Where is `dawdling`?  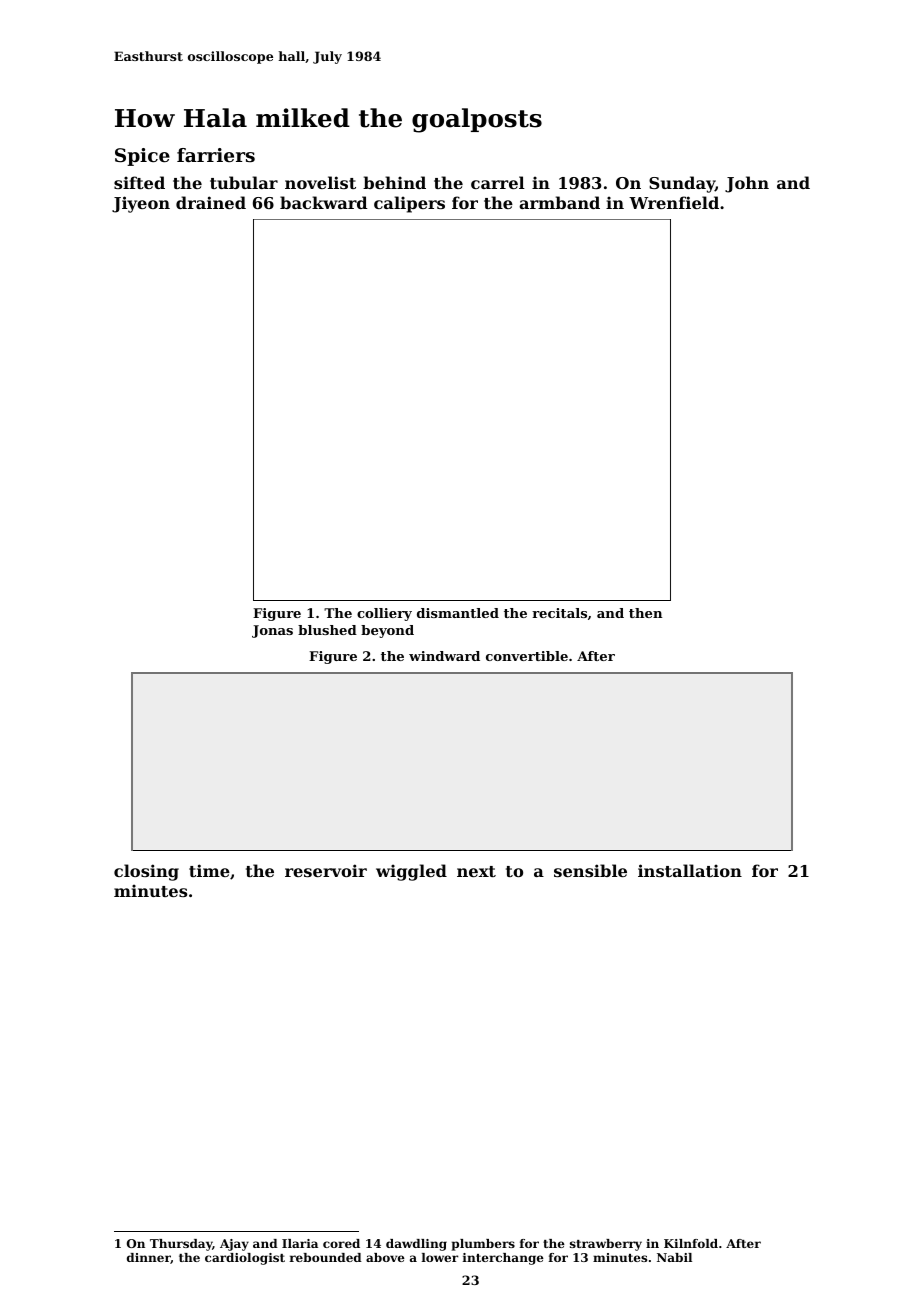 dawdling is located at coordinates (416, 1245).
